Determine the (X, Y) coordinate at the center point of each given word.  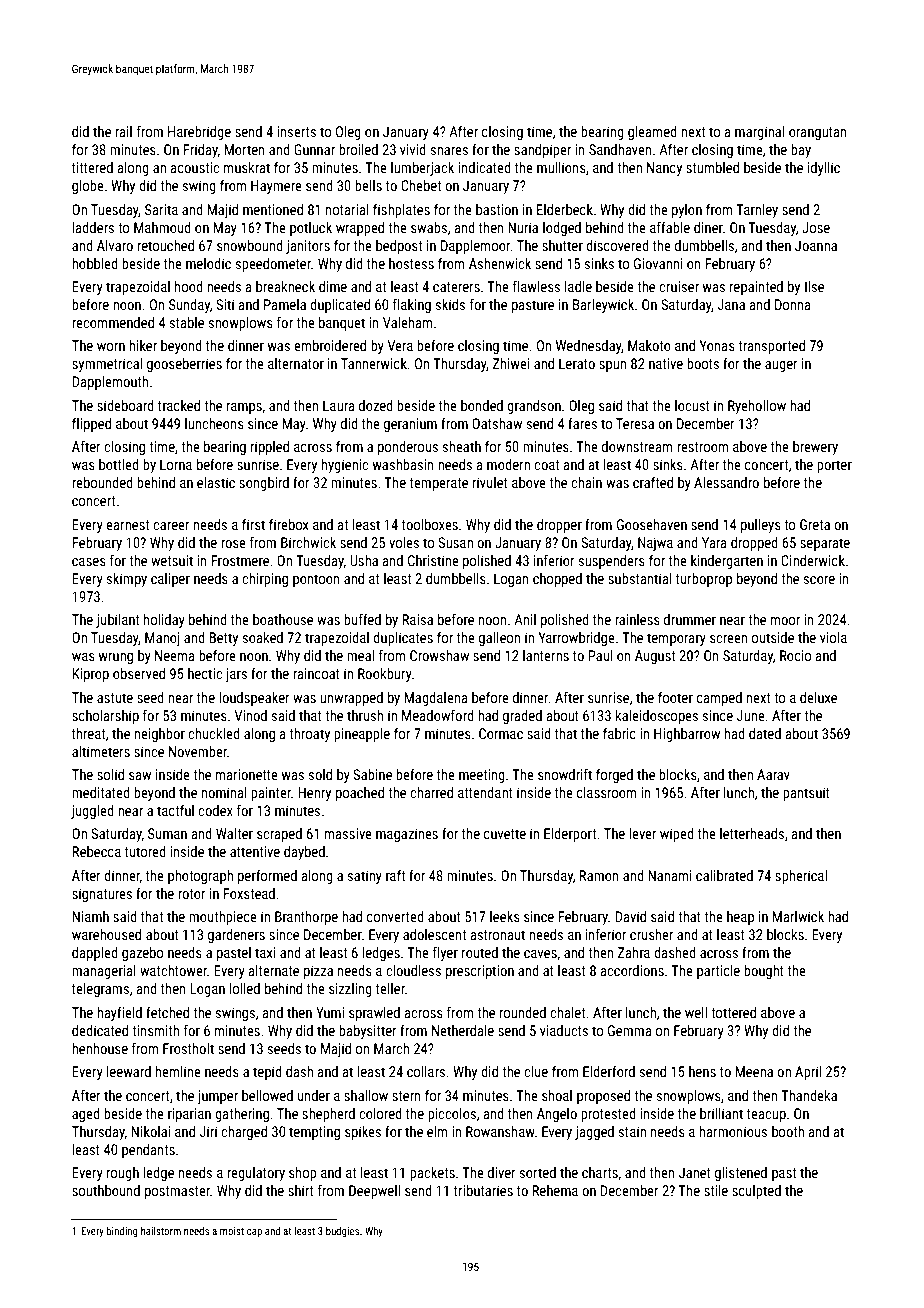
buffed (362, 619)
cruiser (679, 286)
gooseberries (184, 365)
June (751, 715)
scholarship (105, 717)
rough (123, 1174)
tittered (92, 167)
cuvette (505, 834)
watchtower (173, 970)
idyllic (823, 169)
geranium (410, 425)
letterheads (752, 833)
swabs (429, 227)
